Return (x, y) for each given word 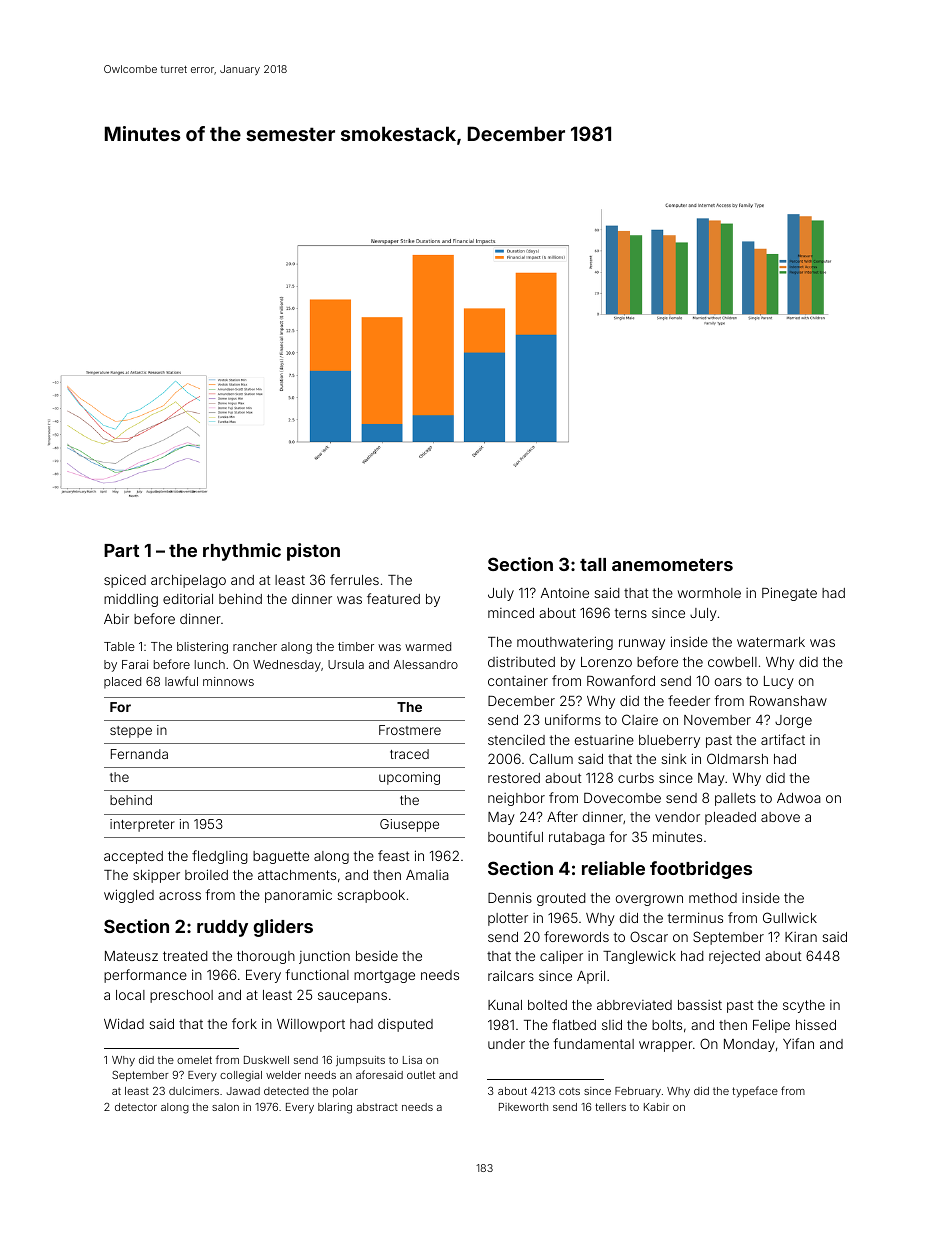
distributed (521, 662)
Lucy (779, 682)
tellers (610, 1107)
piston (313, 552)
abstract (377, 1107)
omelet (194, 1060)
